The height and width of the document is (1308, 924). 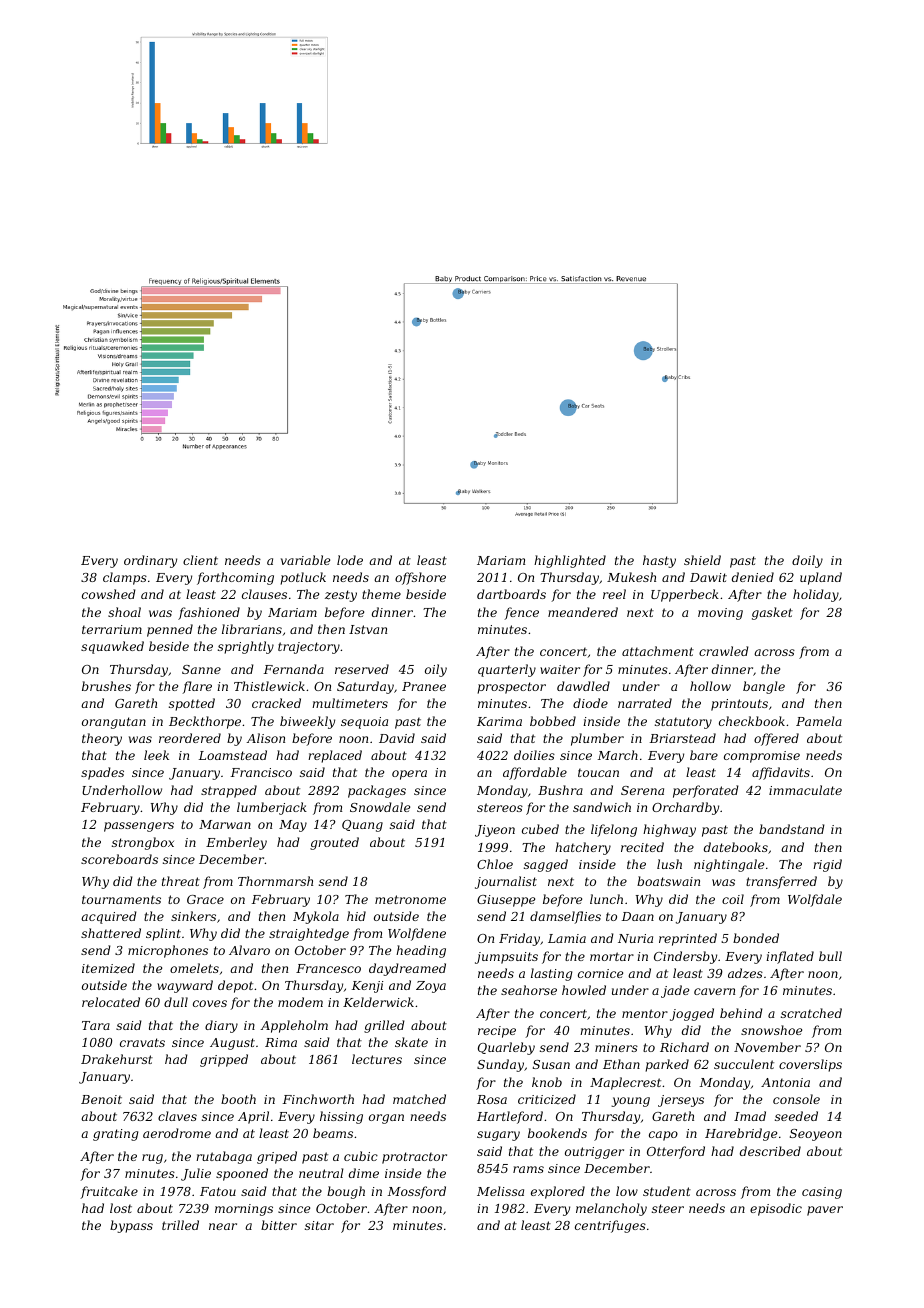 What do you see at coordinates (279, 1225) in the document?
I see `bitter` at bounding box center [279, 1225].
